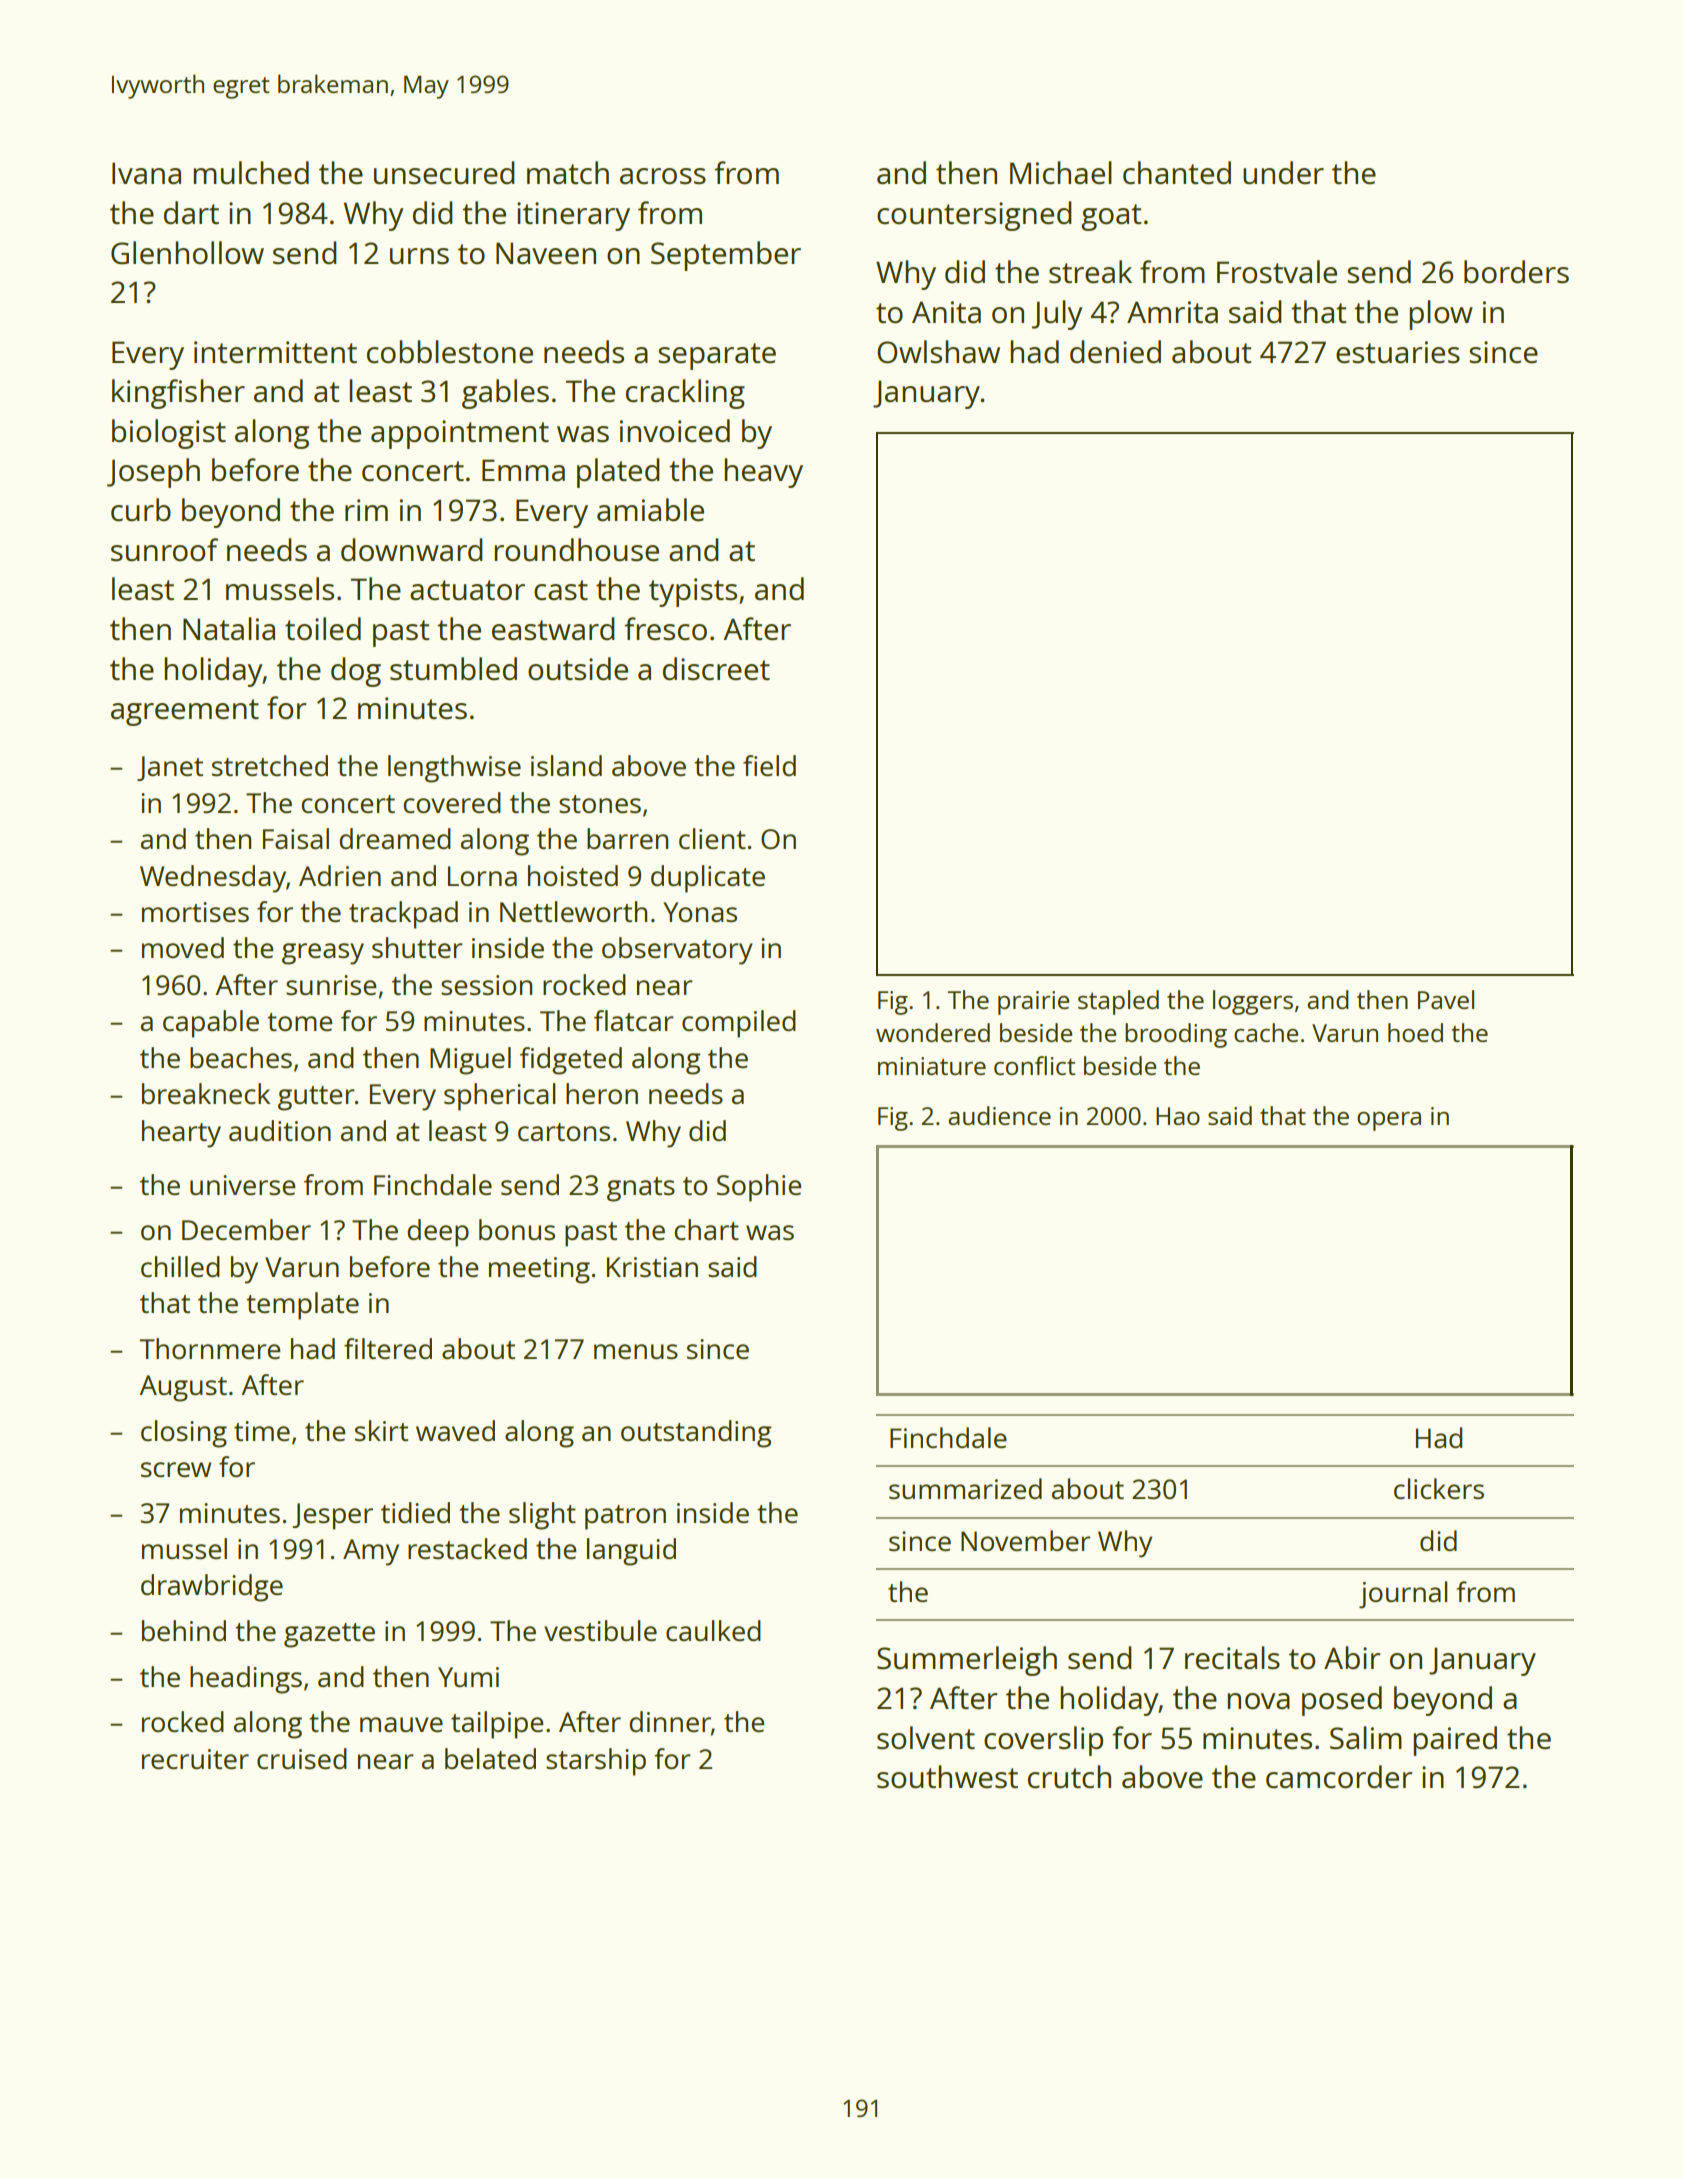 This screenshot has width=1683, height=2178. What do you see at coordinates (332, 1516) in the screenshot?
I see `Jesper` at bounding box center [332, 1516].
